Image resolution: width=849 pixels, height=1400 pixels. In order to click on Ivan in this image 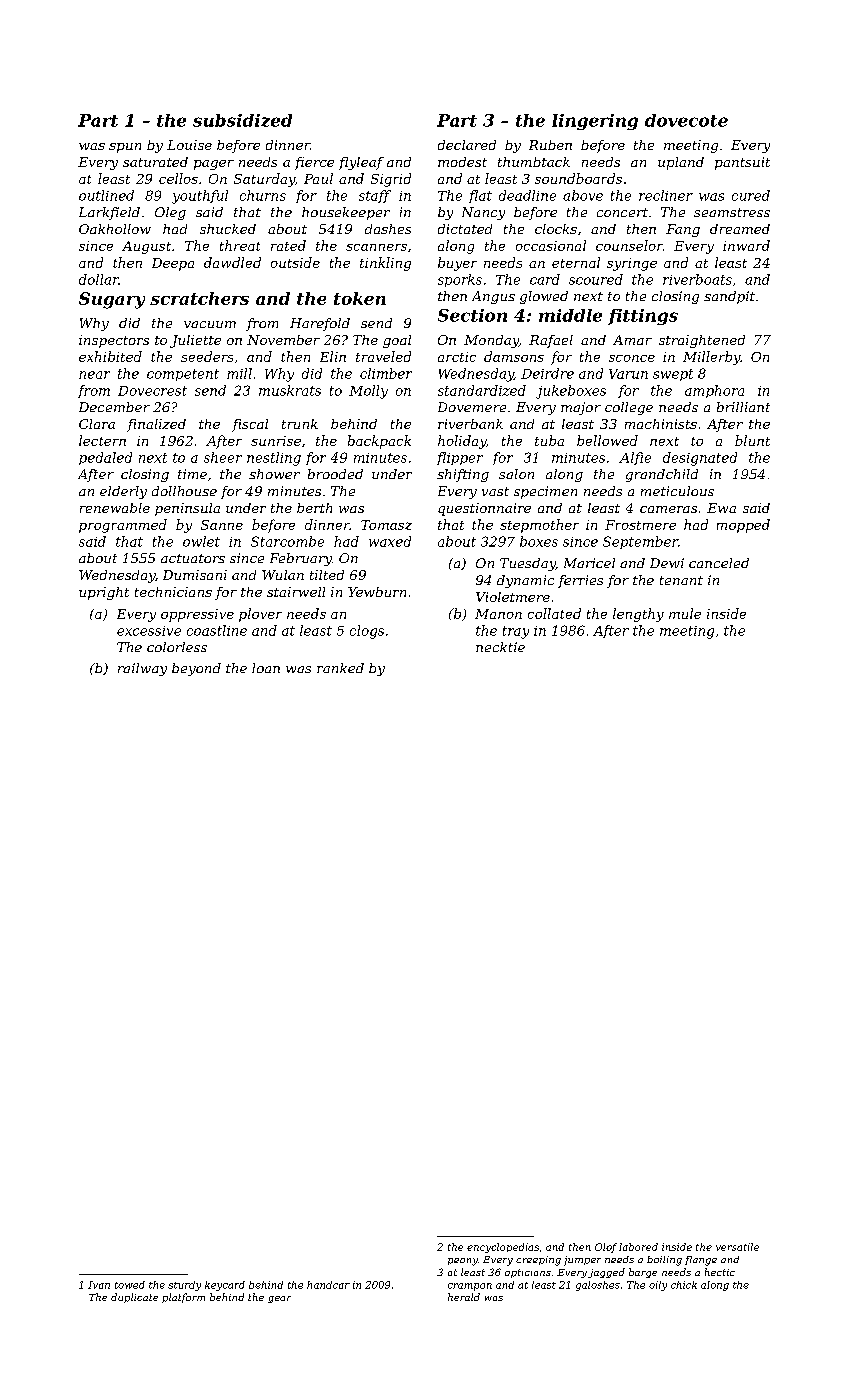, I will do `click(99, 1285)`.
